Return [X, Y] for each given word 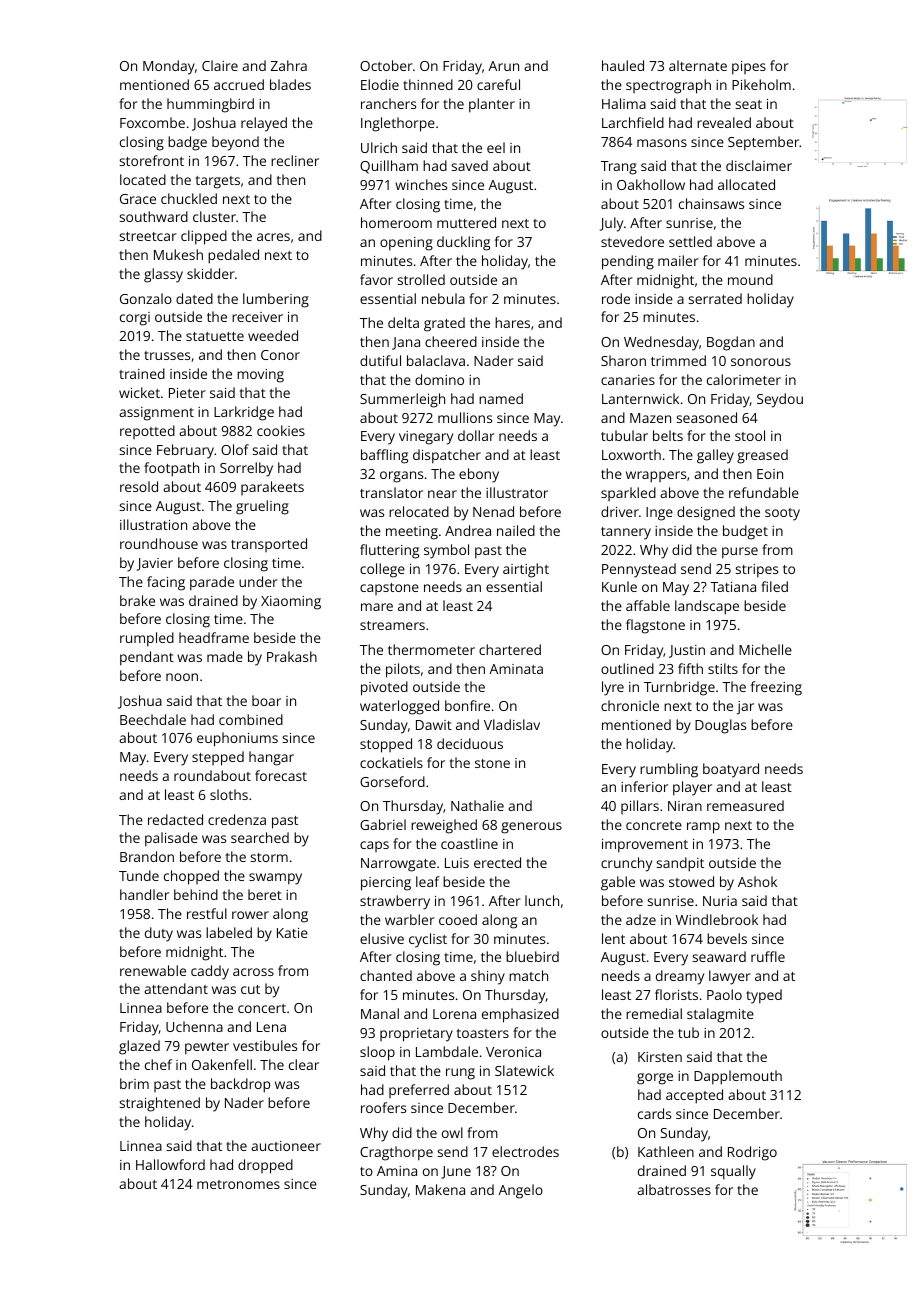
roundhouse [159, 543]
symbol [446, 551]
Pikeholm [761, 84]
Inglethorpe [398, 124]
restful [207, 913]
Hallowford [170, 1164]
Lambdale [447, 1051]
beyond [235, 143]
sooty [782, 514]
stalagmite [720, 1015]
